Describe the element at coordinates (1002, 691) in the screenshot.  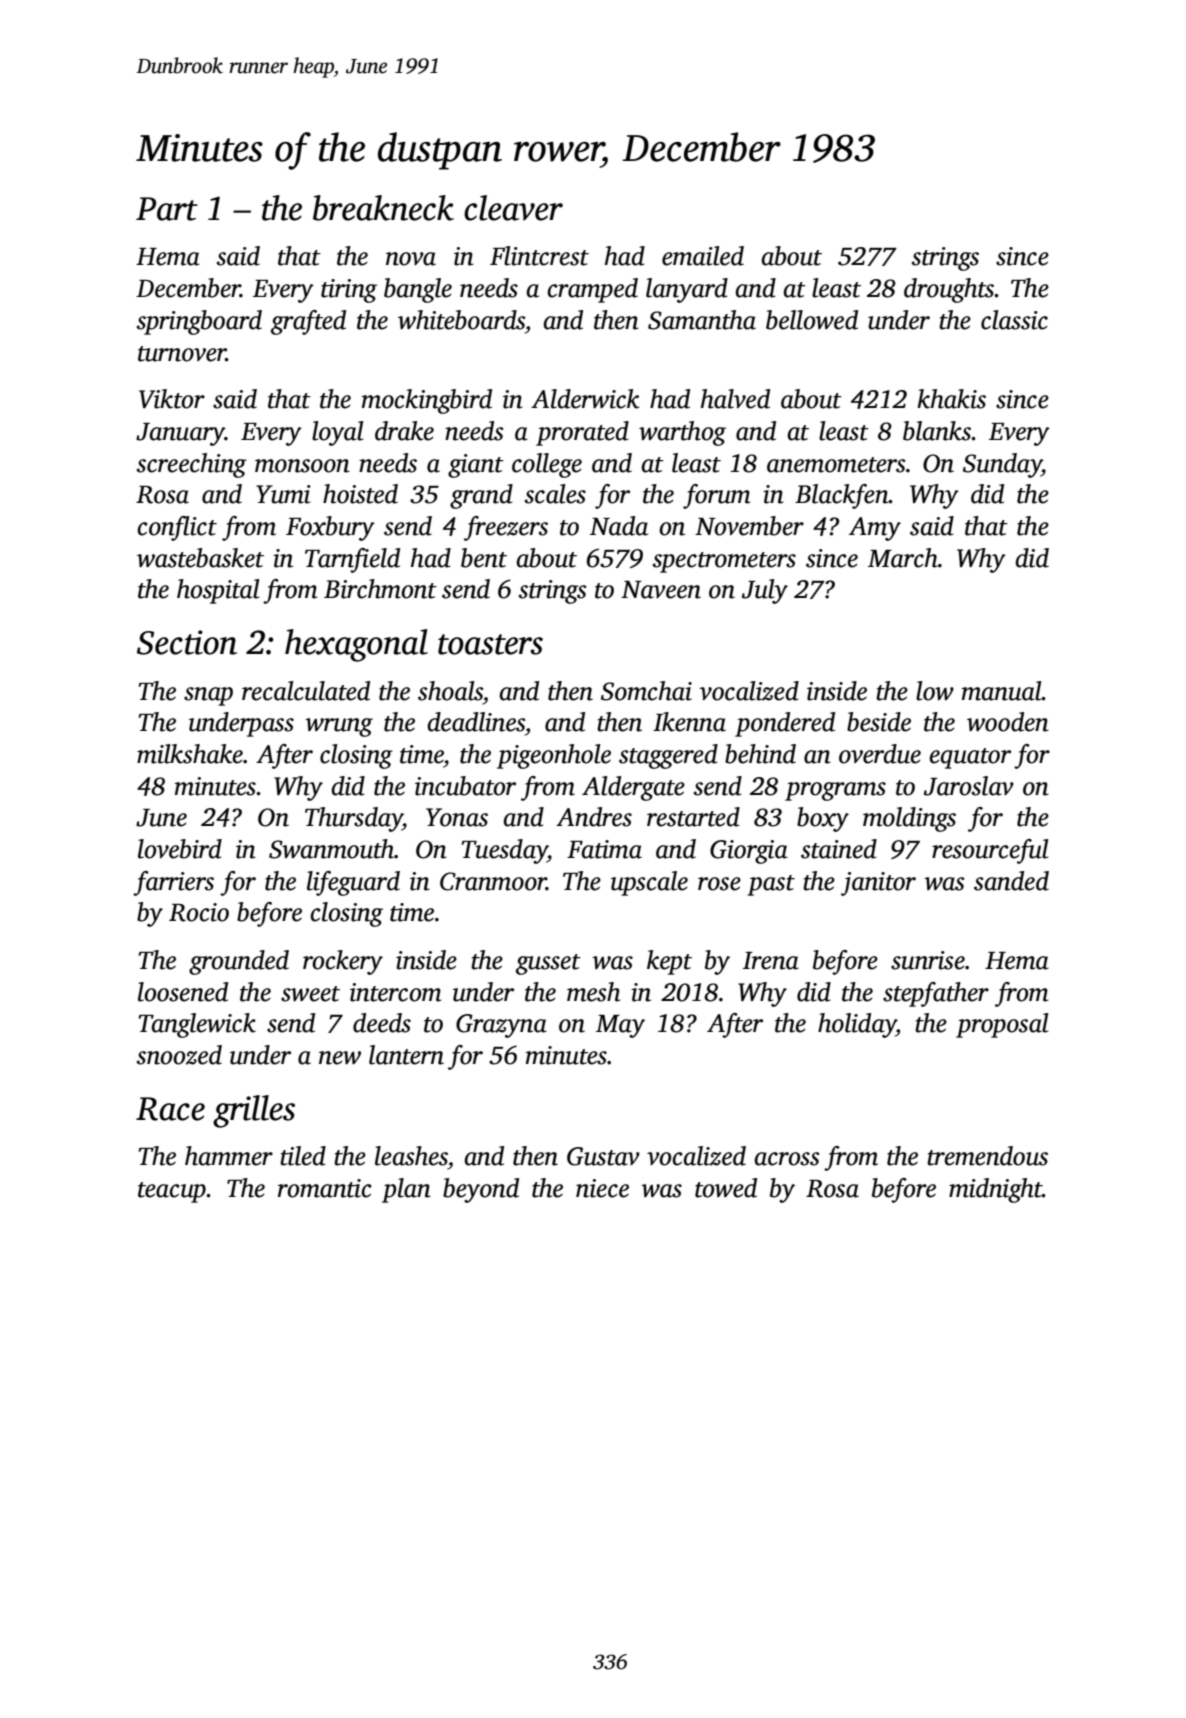
I see `manual` at that location.
